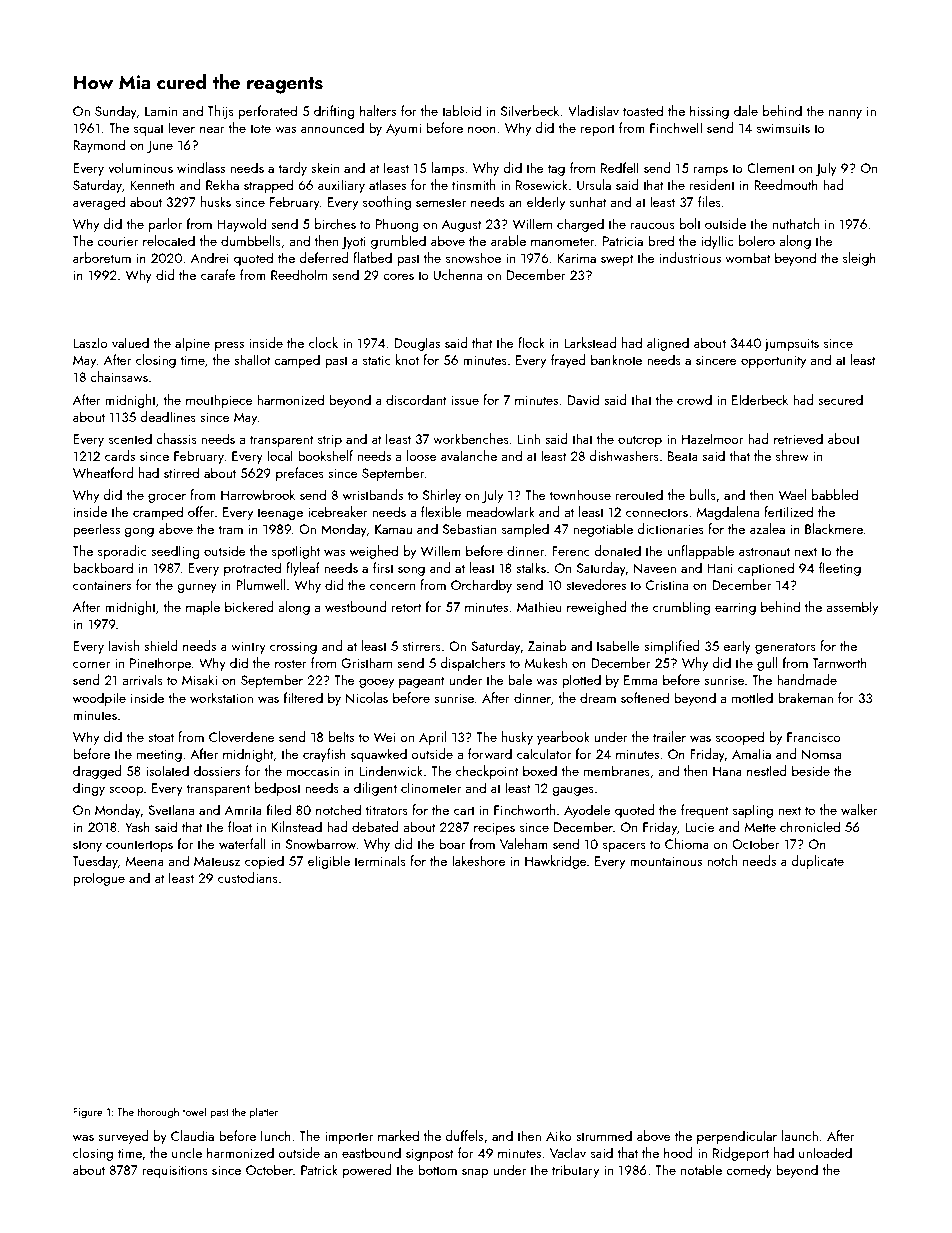 This page has width=952, height=1233. Describe the element at coordinates (792, 455) in the page. I see `shrew` at that location.
